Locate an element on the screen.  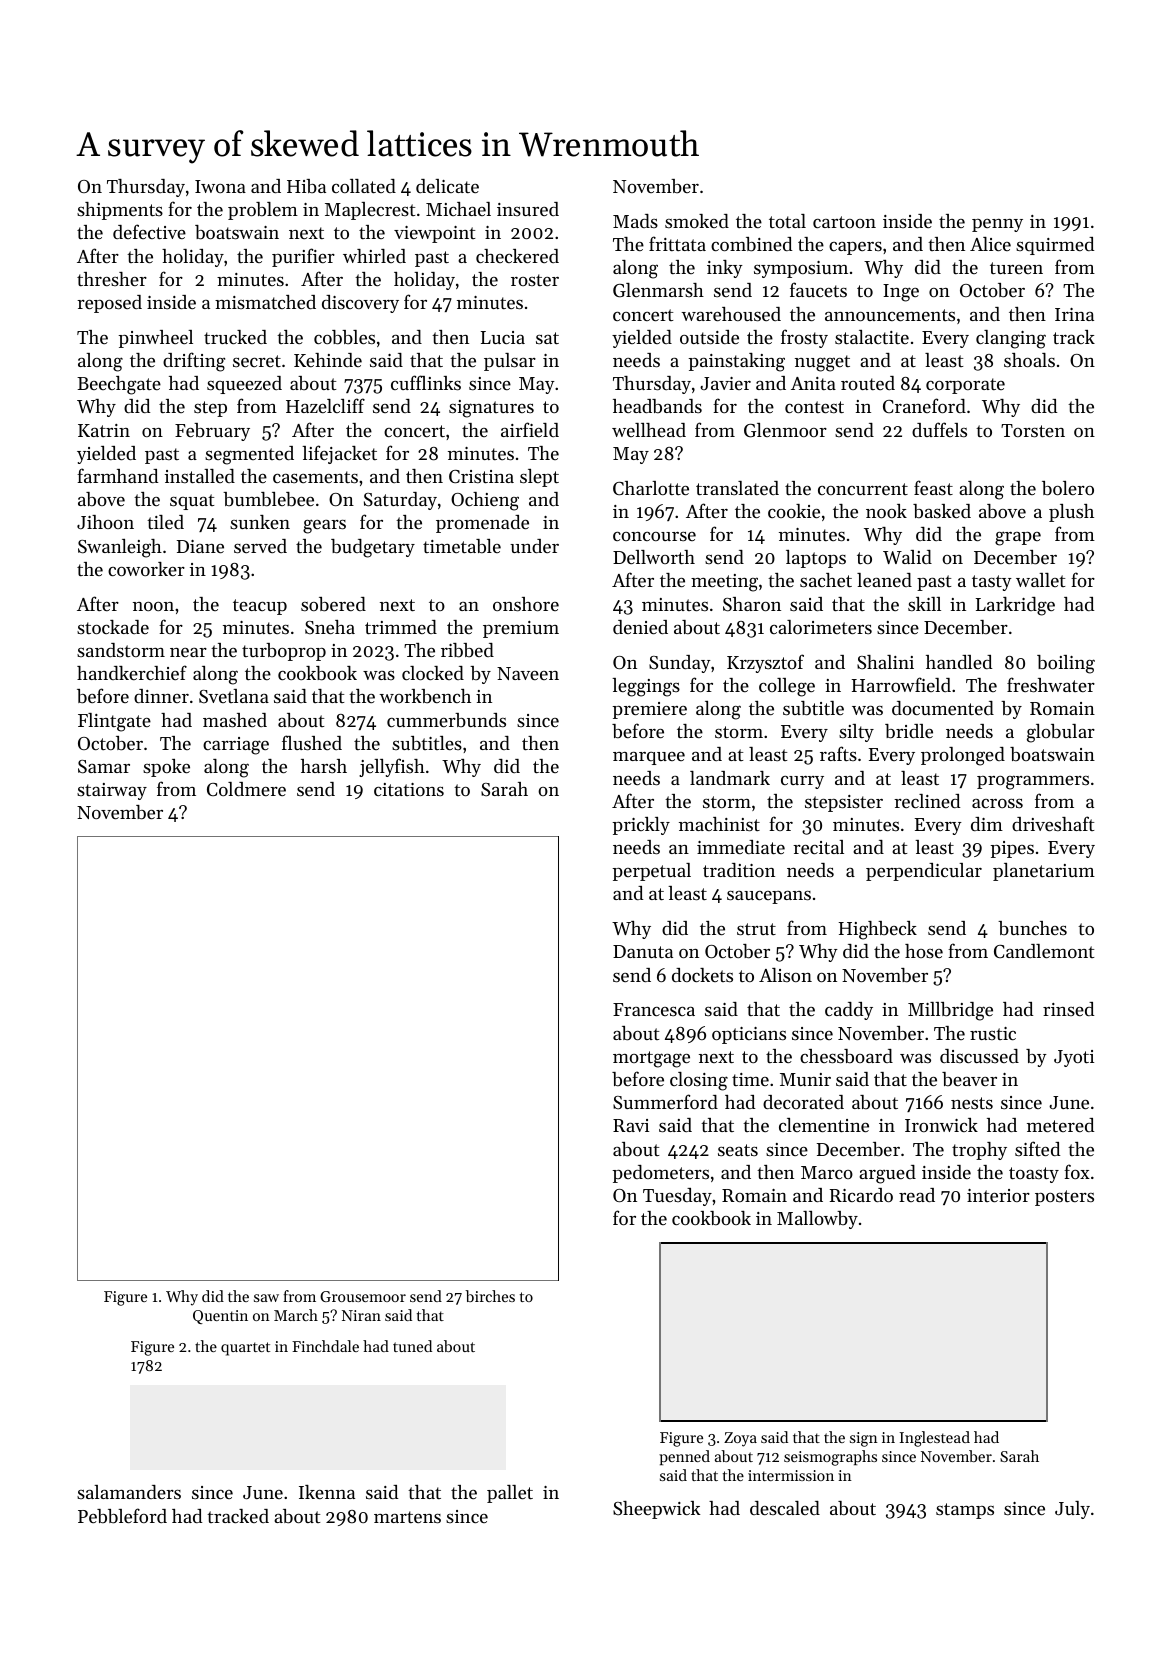
Ravi is located at coordinates (631, 1125).
